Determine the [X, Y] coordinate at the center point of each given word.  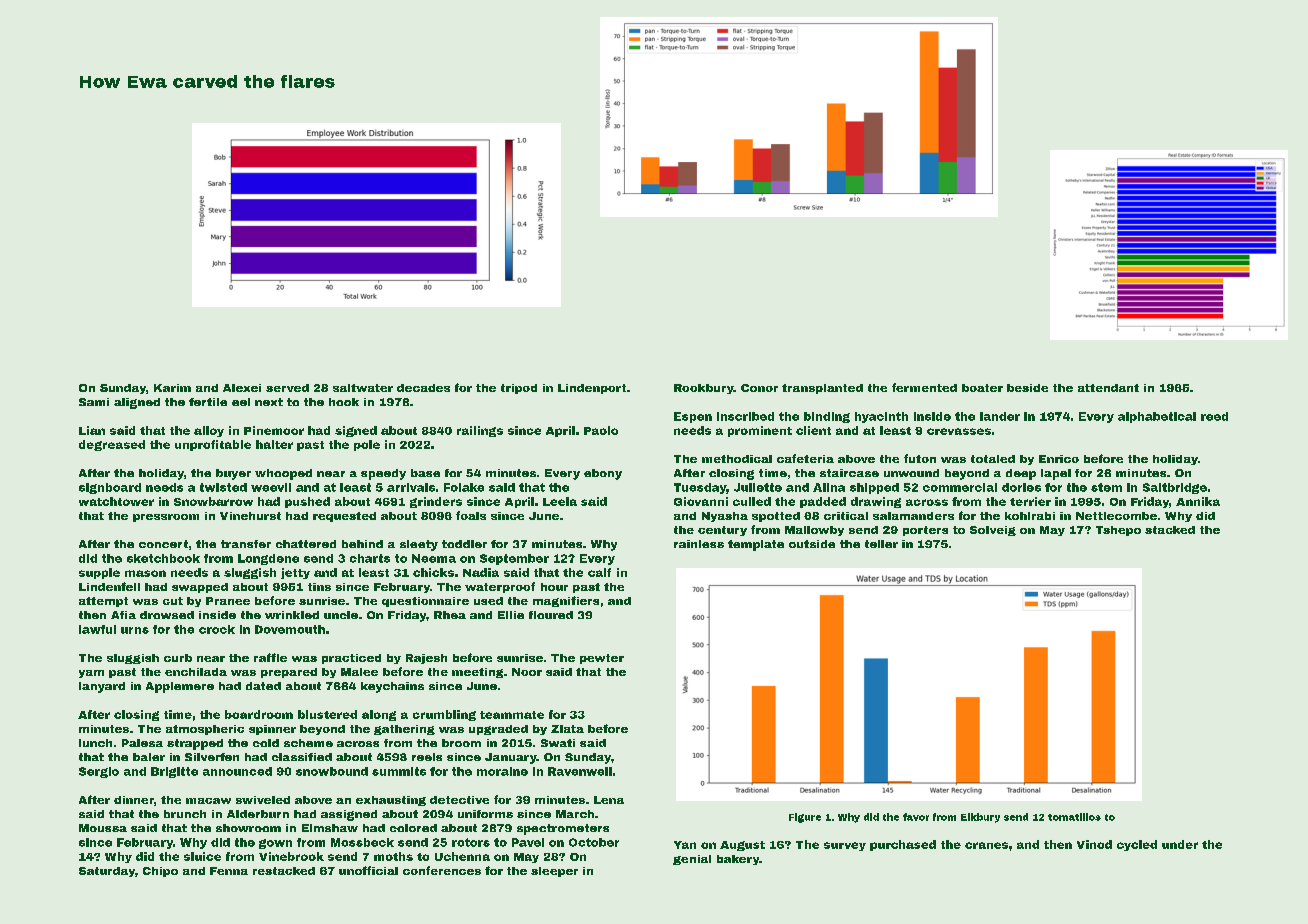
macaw [208, 801]
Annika [1198, 501]
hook [344, 402]
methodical [737, 459]
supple [99, 573]
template [756, 545]
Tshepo [1118, 531]
